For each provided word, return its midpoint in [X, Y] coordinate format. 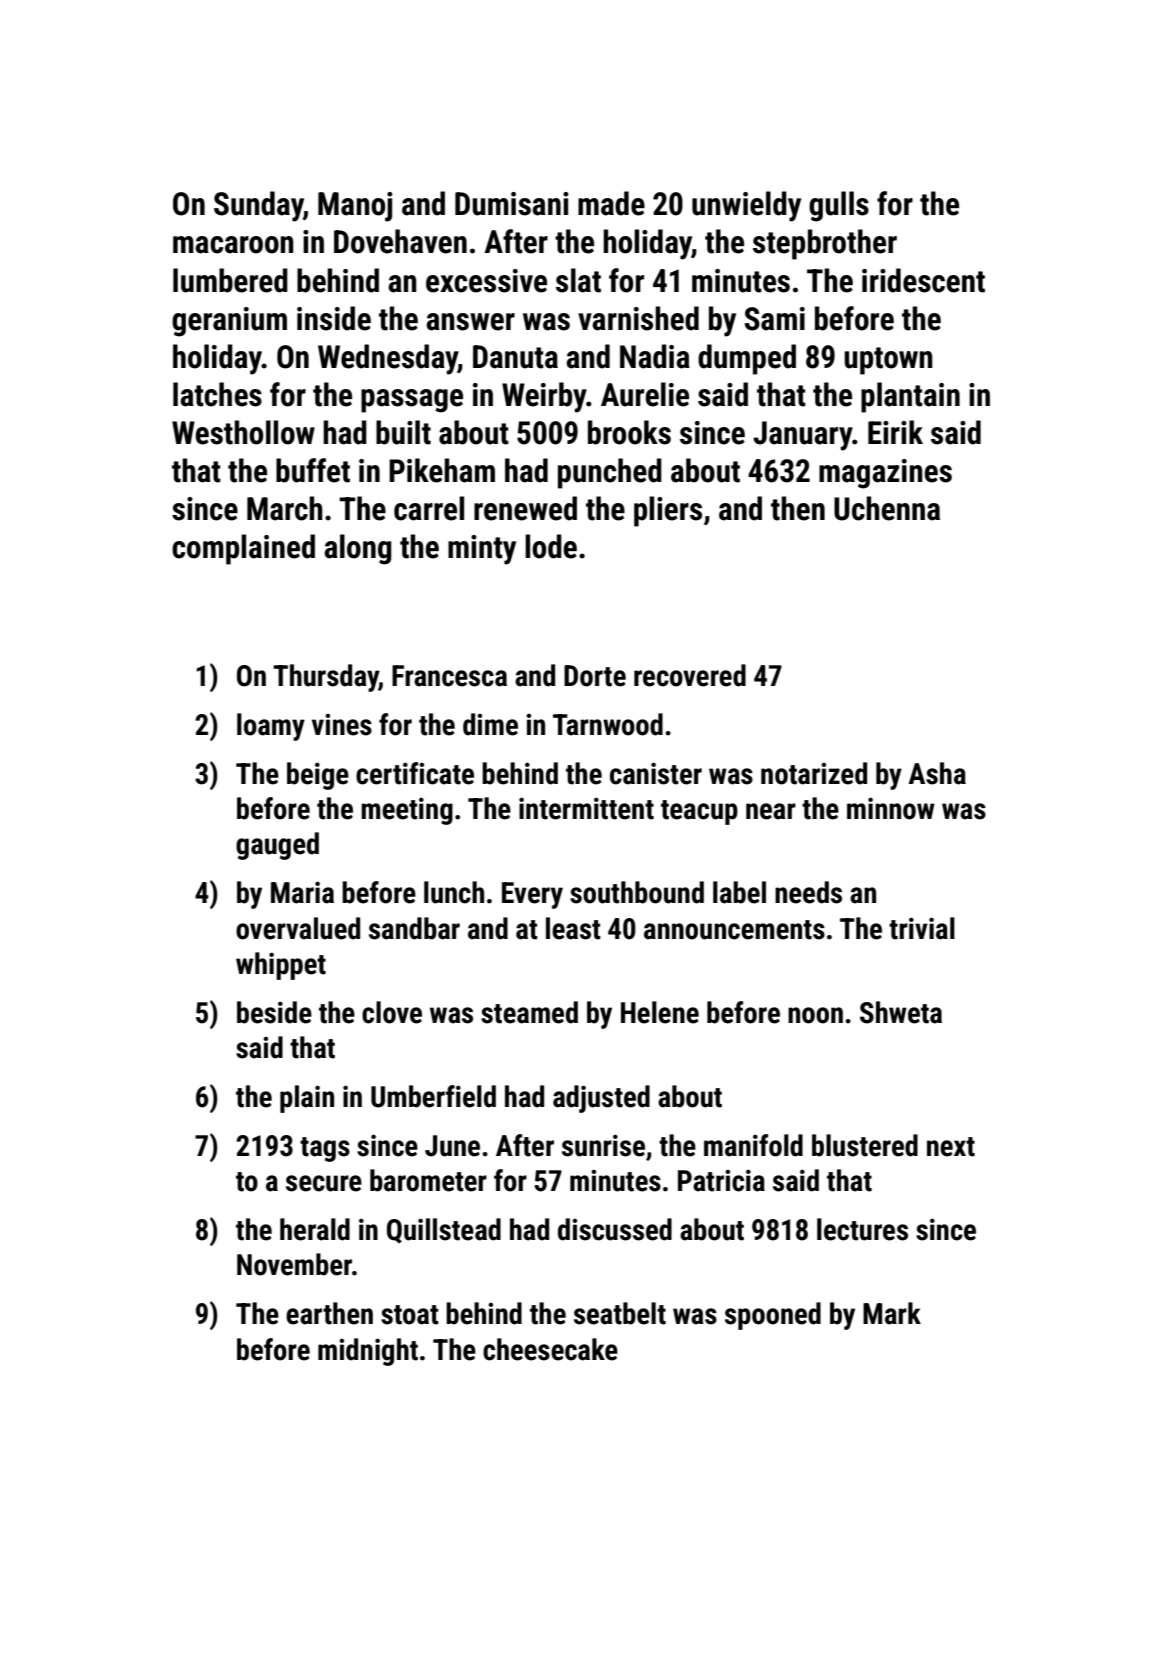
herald [315, 1229]
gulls [839, 206]
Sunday [259, 206]
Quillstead [444, 1231]
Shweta [901, 1012]
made [611, 203]
